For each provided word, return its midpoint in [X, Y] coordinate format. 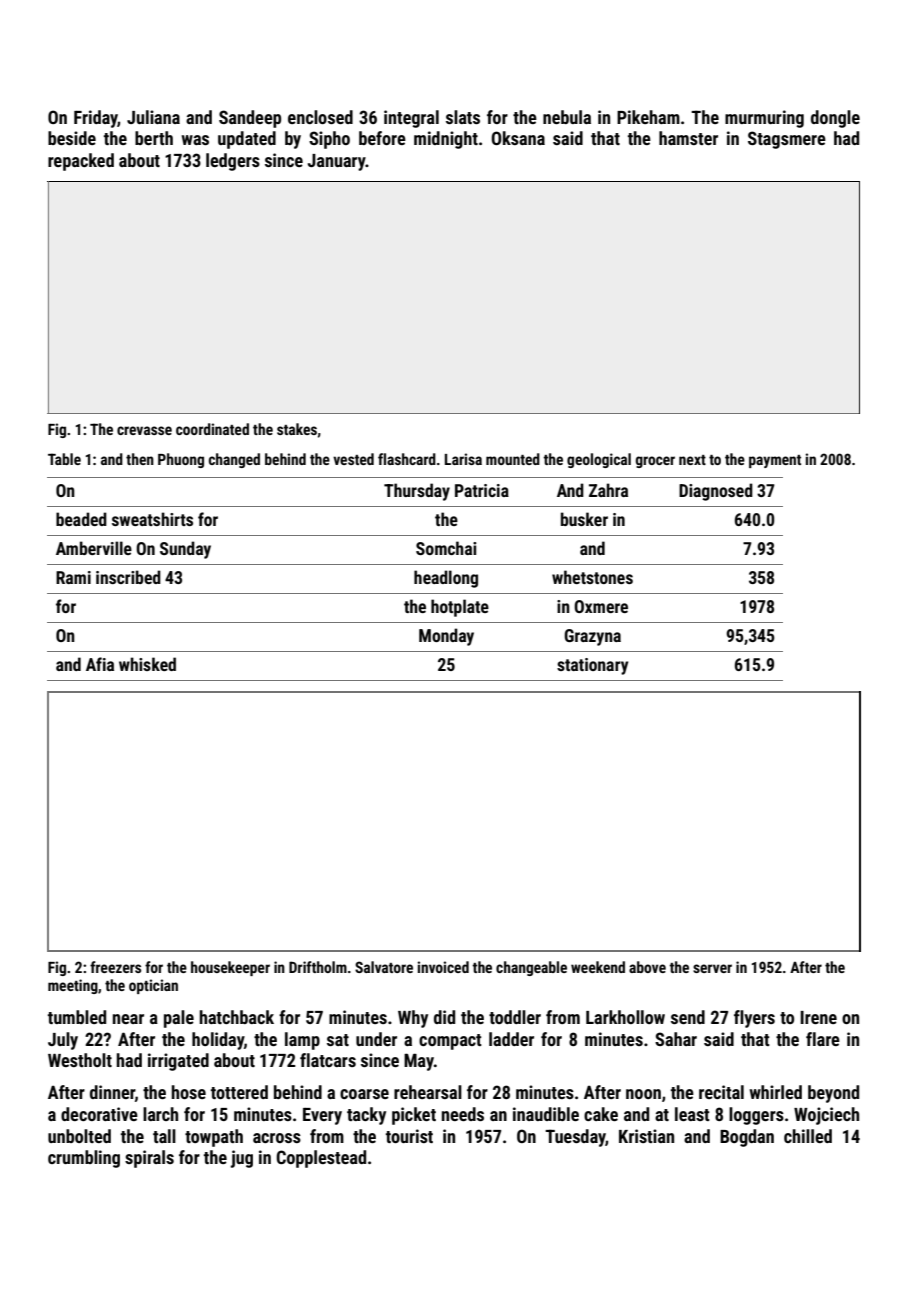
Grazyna [592, 637]
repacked [81, 162]
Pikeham [648, 117]
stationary [592, 666]
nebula [567, 117]
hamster [688, 138]
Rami [73, 577]
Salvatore [384, 967]
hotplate [460, 608]
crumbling [84, 1159]
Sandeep [250, 119]
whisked [147, 664]
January [337, 162]
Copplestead [321, 1159]
